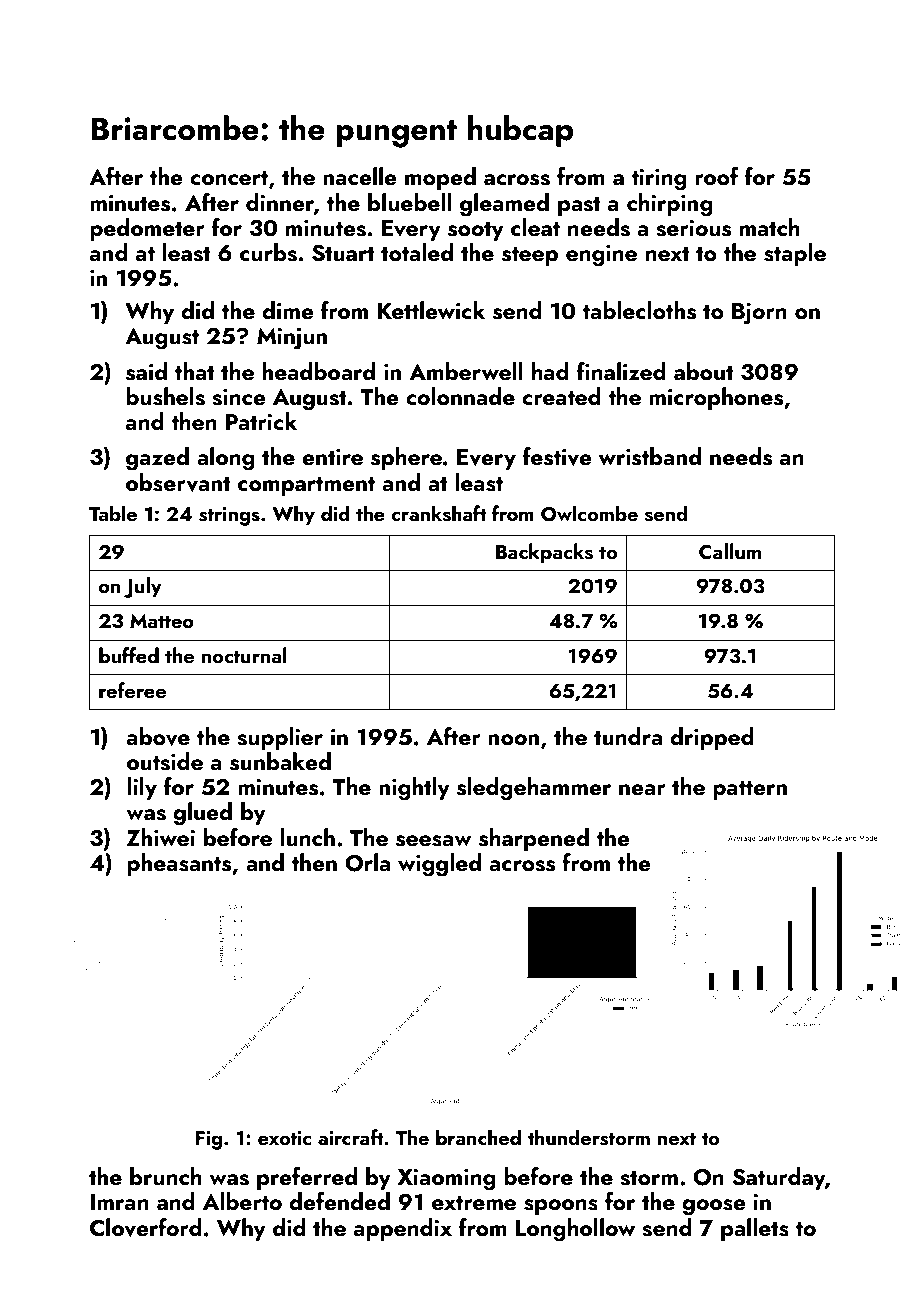 This screenshot has width=924, height=1314. What do you see at coordinates (360, 176) in the screenshot?
I see `nacelle` at bounding box center [360, 176].
